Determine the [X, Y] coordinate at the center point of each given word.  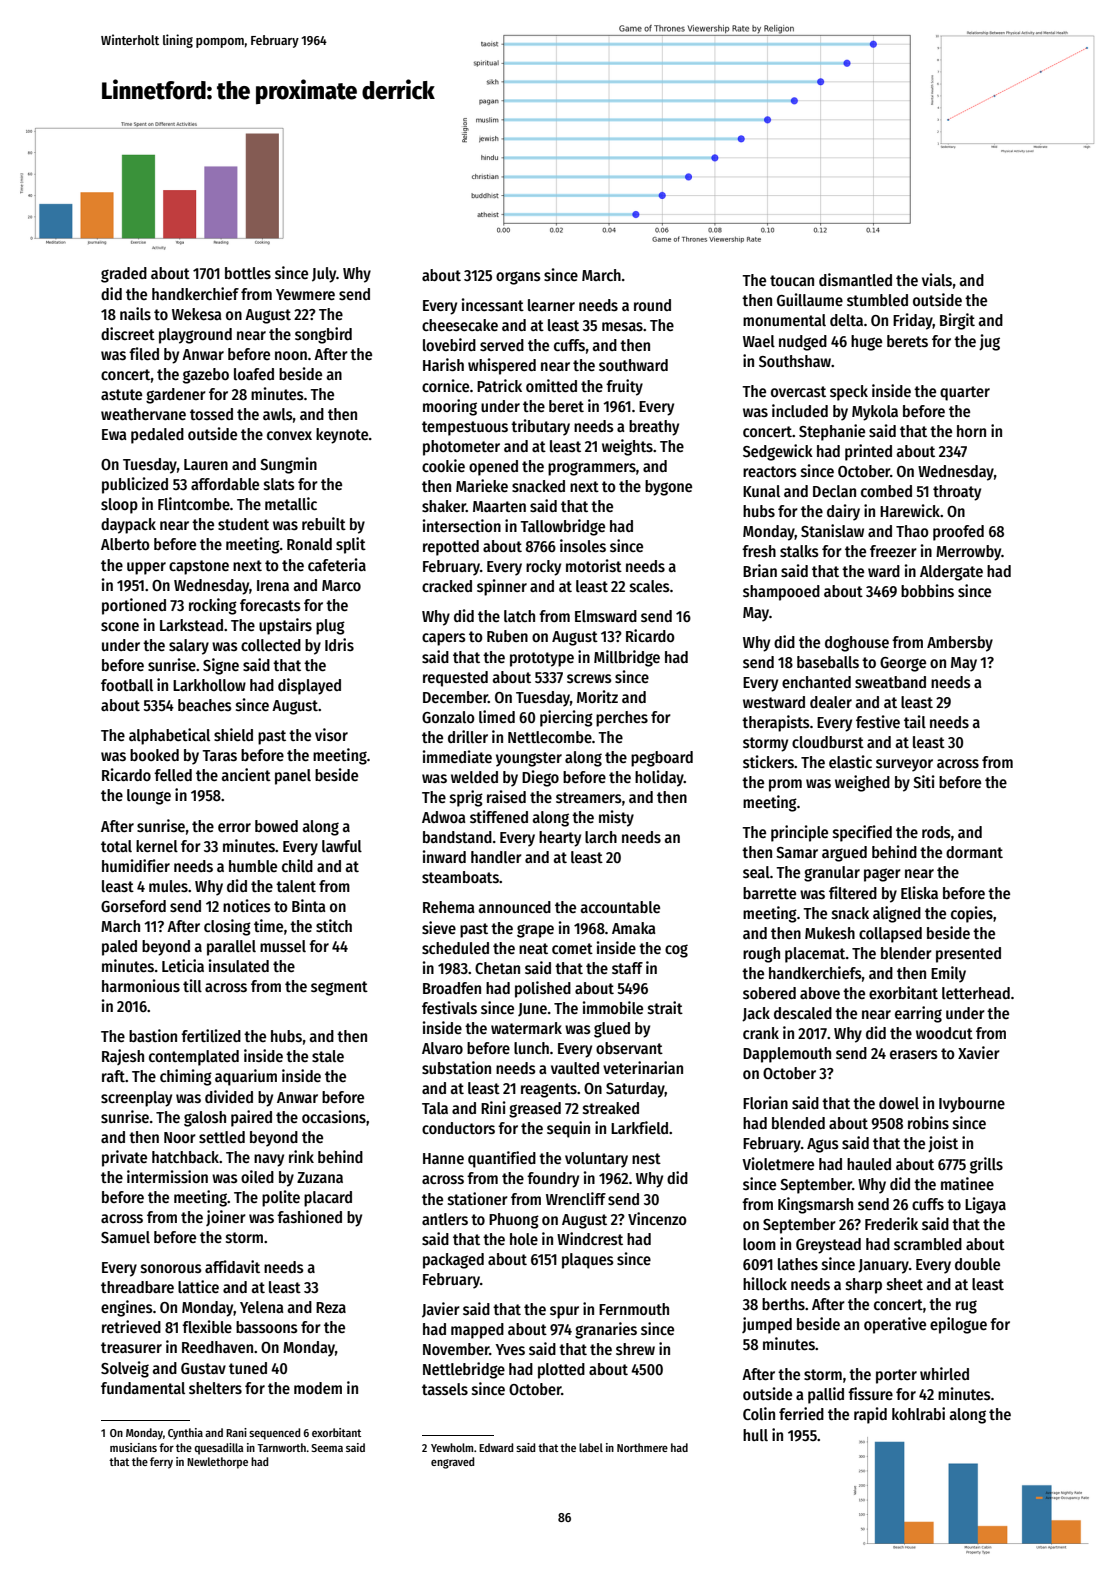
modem [318, 1388]
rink [301, 1156]
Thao [912, 531]
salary [189, 647]
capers [444, 639]
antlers [445, 1219]
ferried [801, 1413]
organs [518, 278]
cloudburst [828, 742]
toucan [792, 280]
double [977, 1264]
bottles [248, 273]
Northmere [642, 1447]
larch [601, 837]
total [116, 846]
